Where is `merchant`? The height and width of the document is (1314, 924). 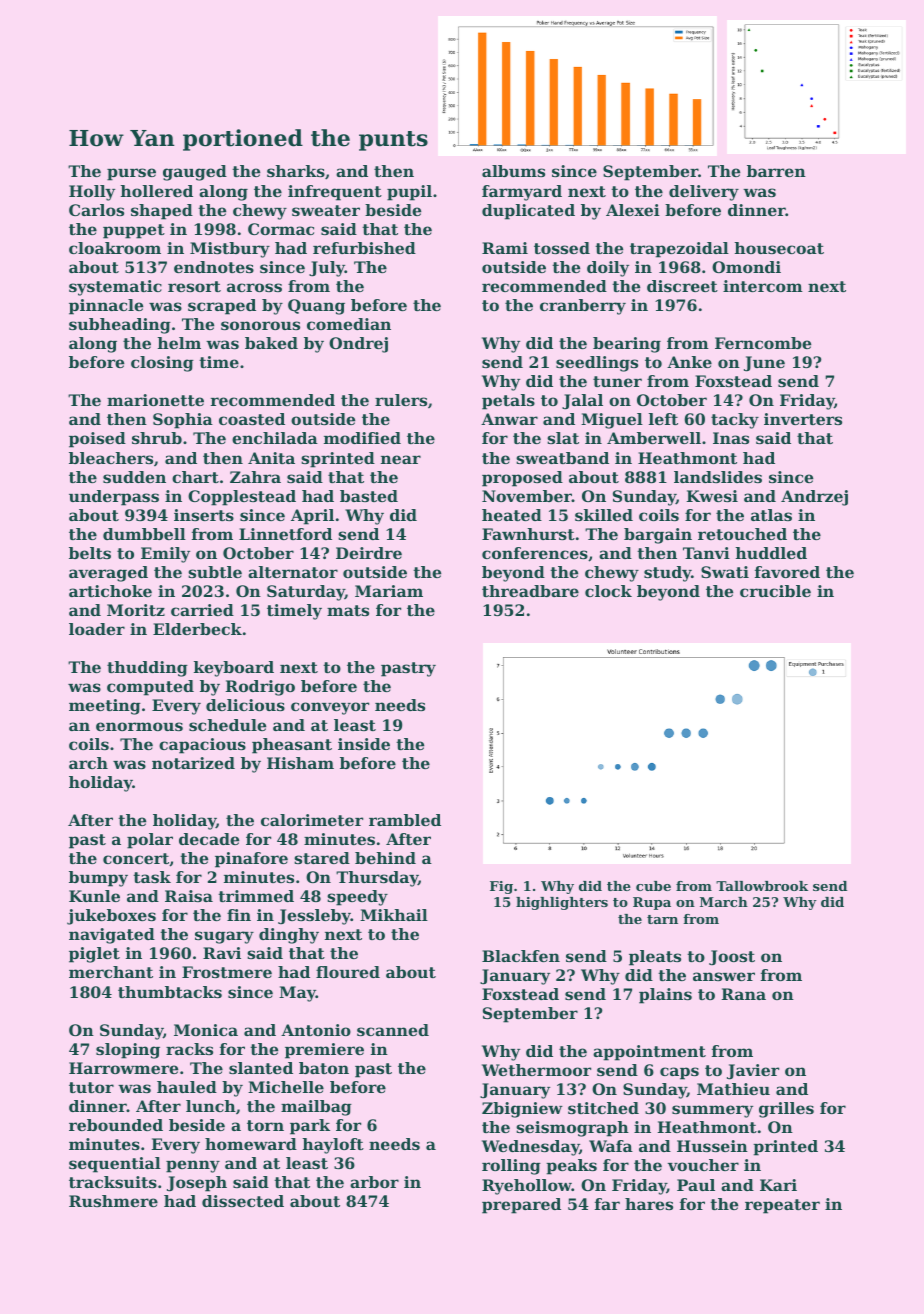
merchant is located at coordinates (111, 972).
